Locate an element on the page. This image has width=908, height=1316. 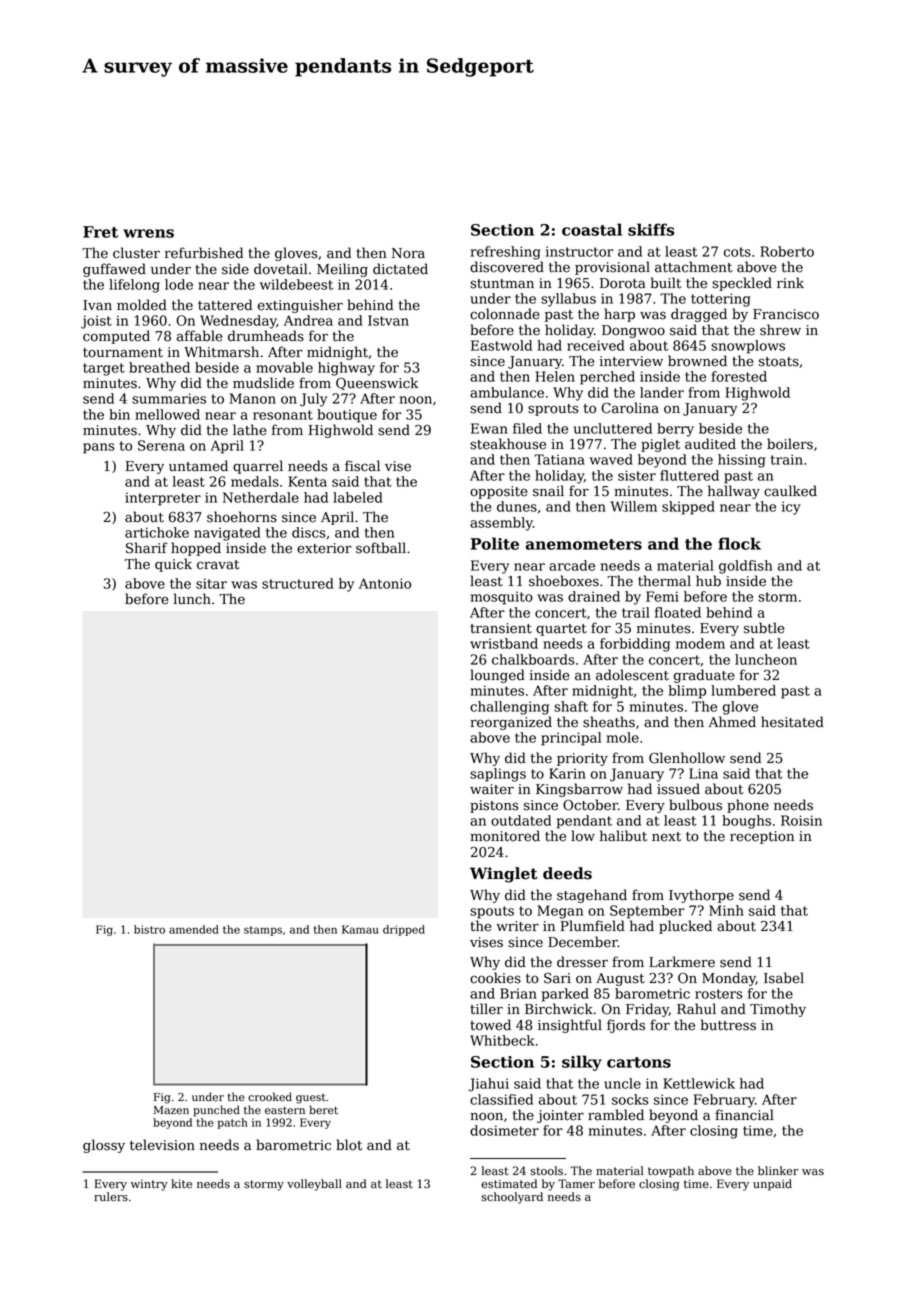
Mazen is located at coordinates (171, 1110).
